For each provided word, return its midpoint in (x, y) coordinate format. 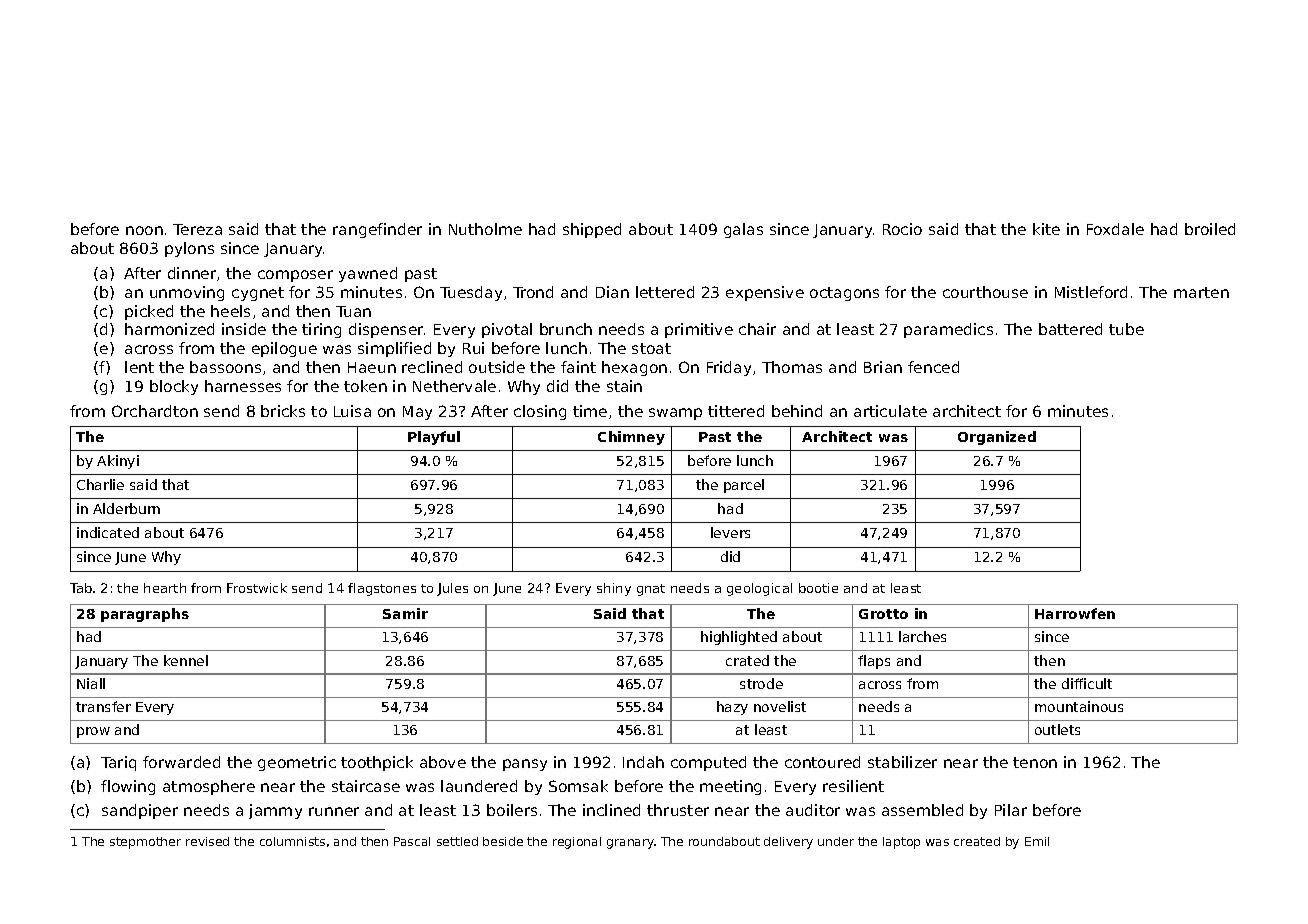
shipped (592, 230)
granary (631, 844)
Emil (1037, 841)
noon (144, 230)
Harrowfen (1075, 613)
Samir (405, 613)
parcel (744, 486)
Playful (434, 438)
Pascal (412, 841)
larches (922, 636)
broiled (1210, 229)
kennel (186, 660)
